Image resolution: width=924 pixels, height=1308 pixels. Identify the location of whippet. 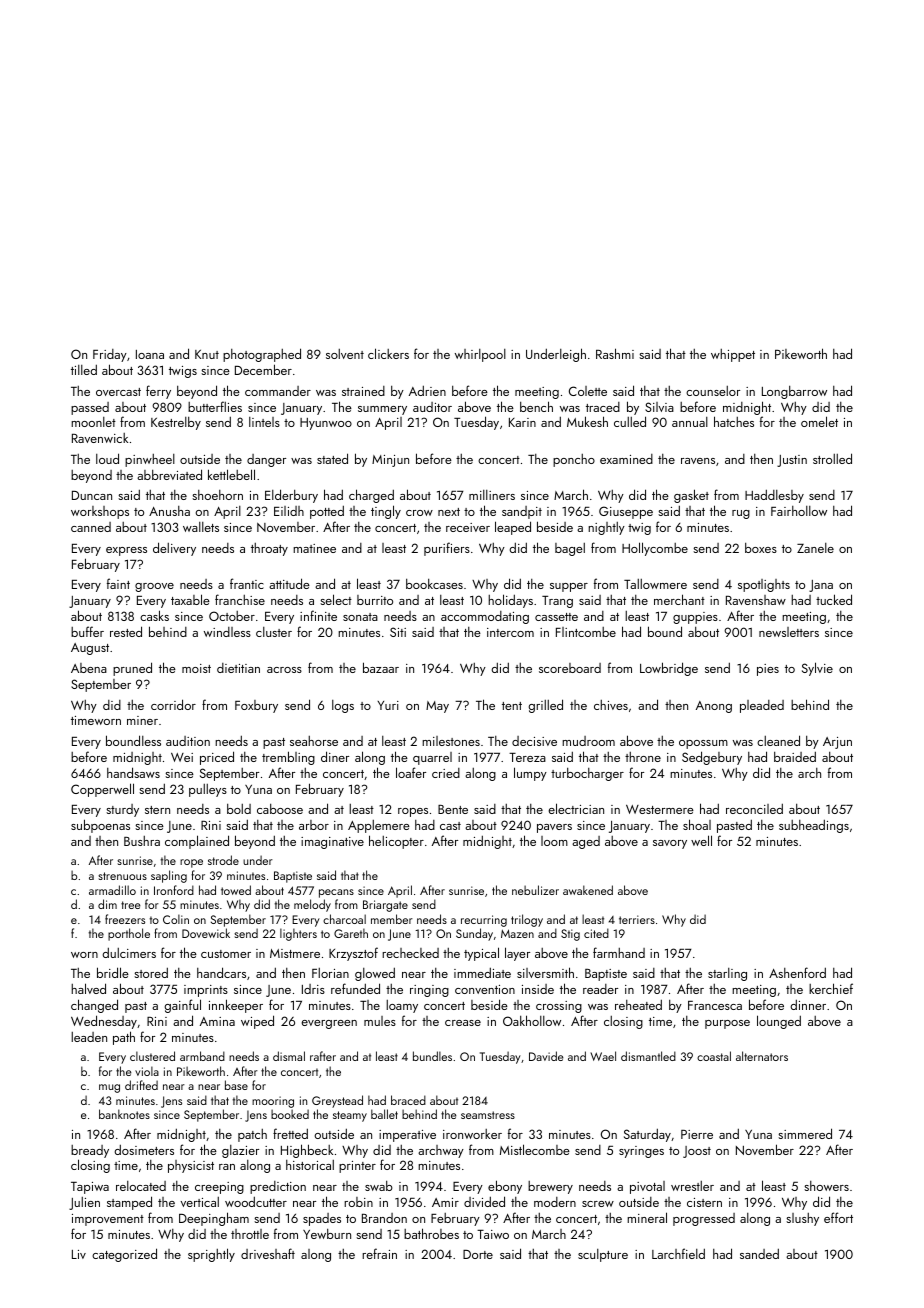
(733, 355).
